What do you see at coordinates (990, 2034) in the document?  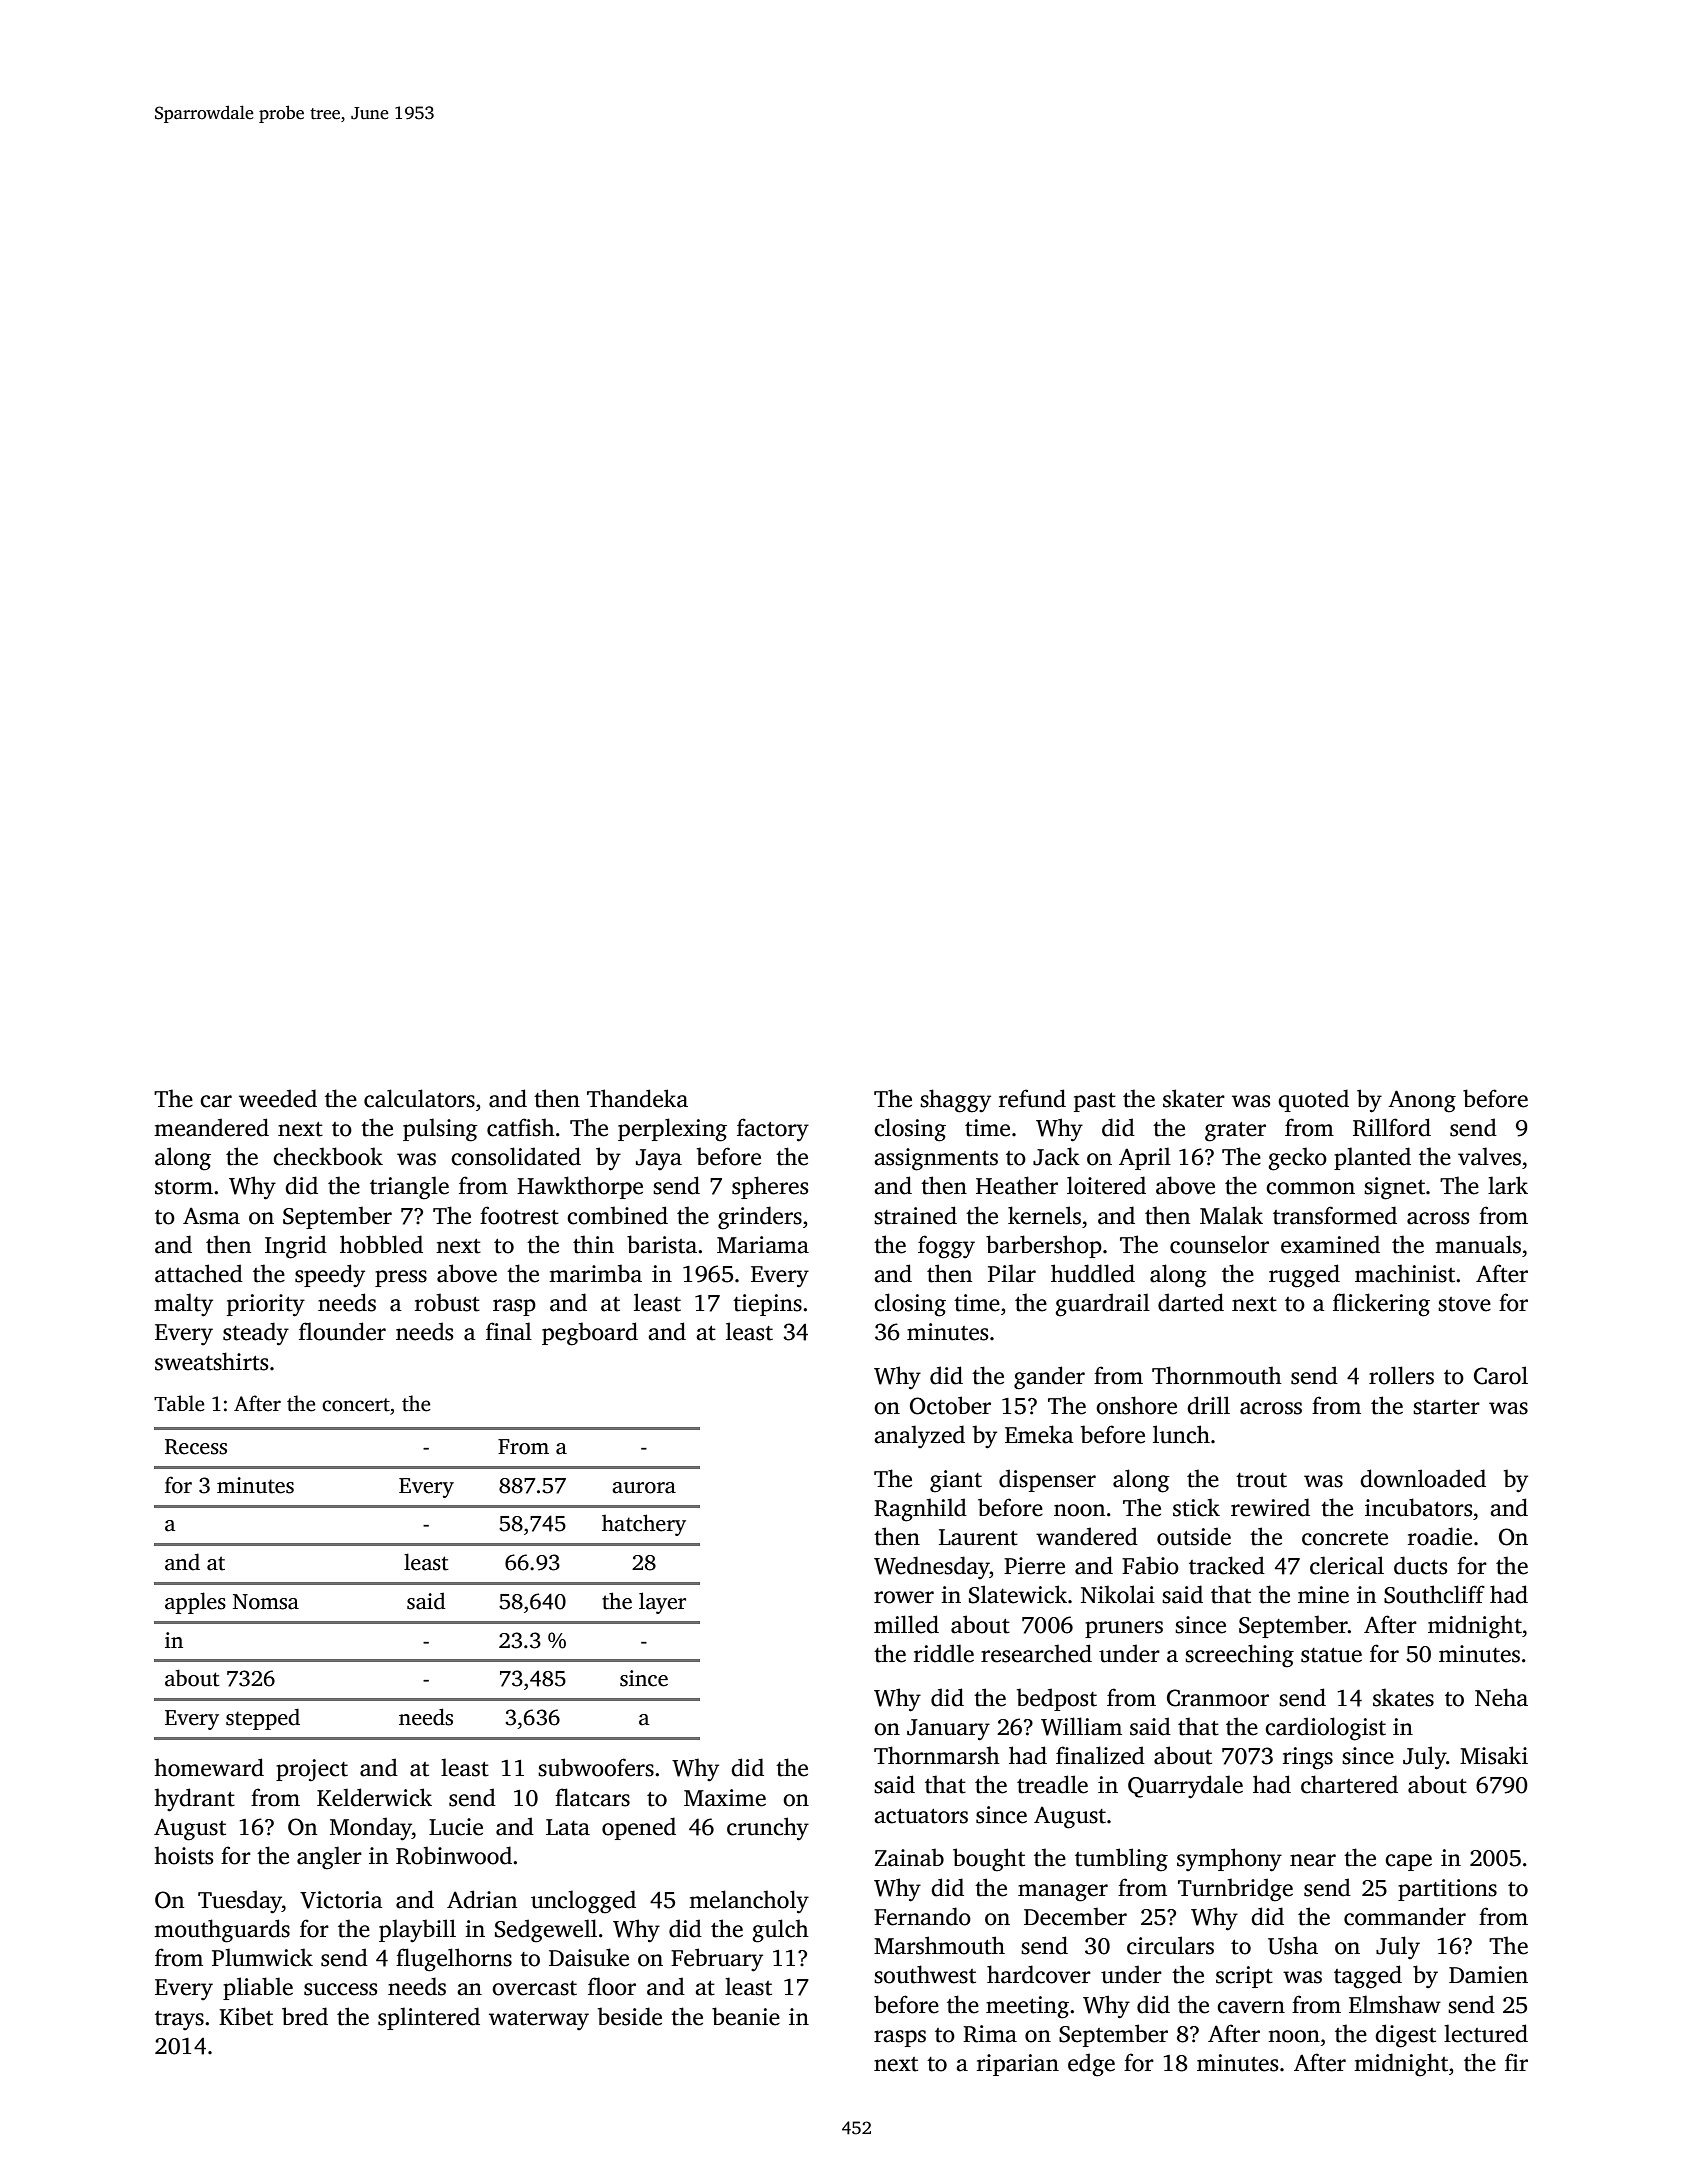 I see `Rima` at bounding box center [990, 2034].
